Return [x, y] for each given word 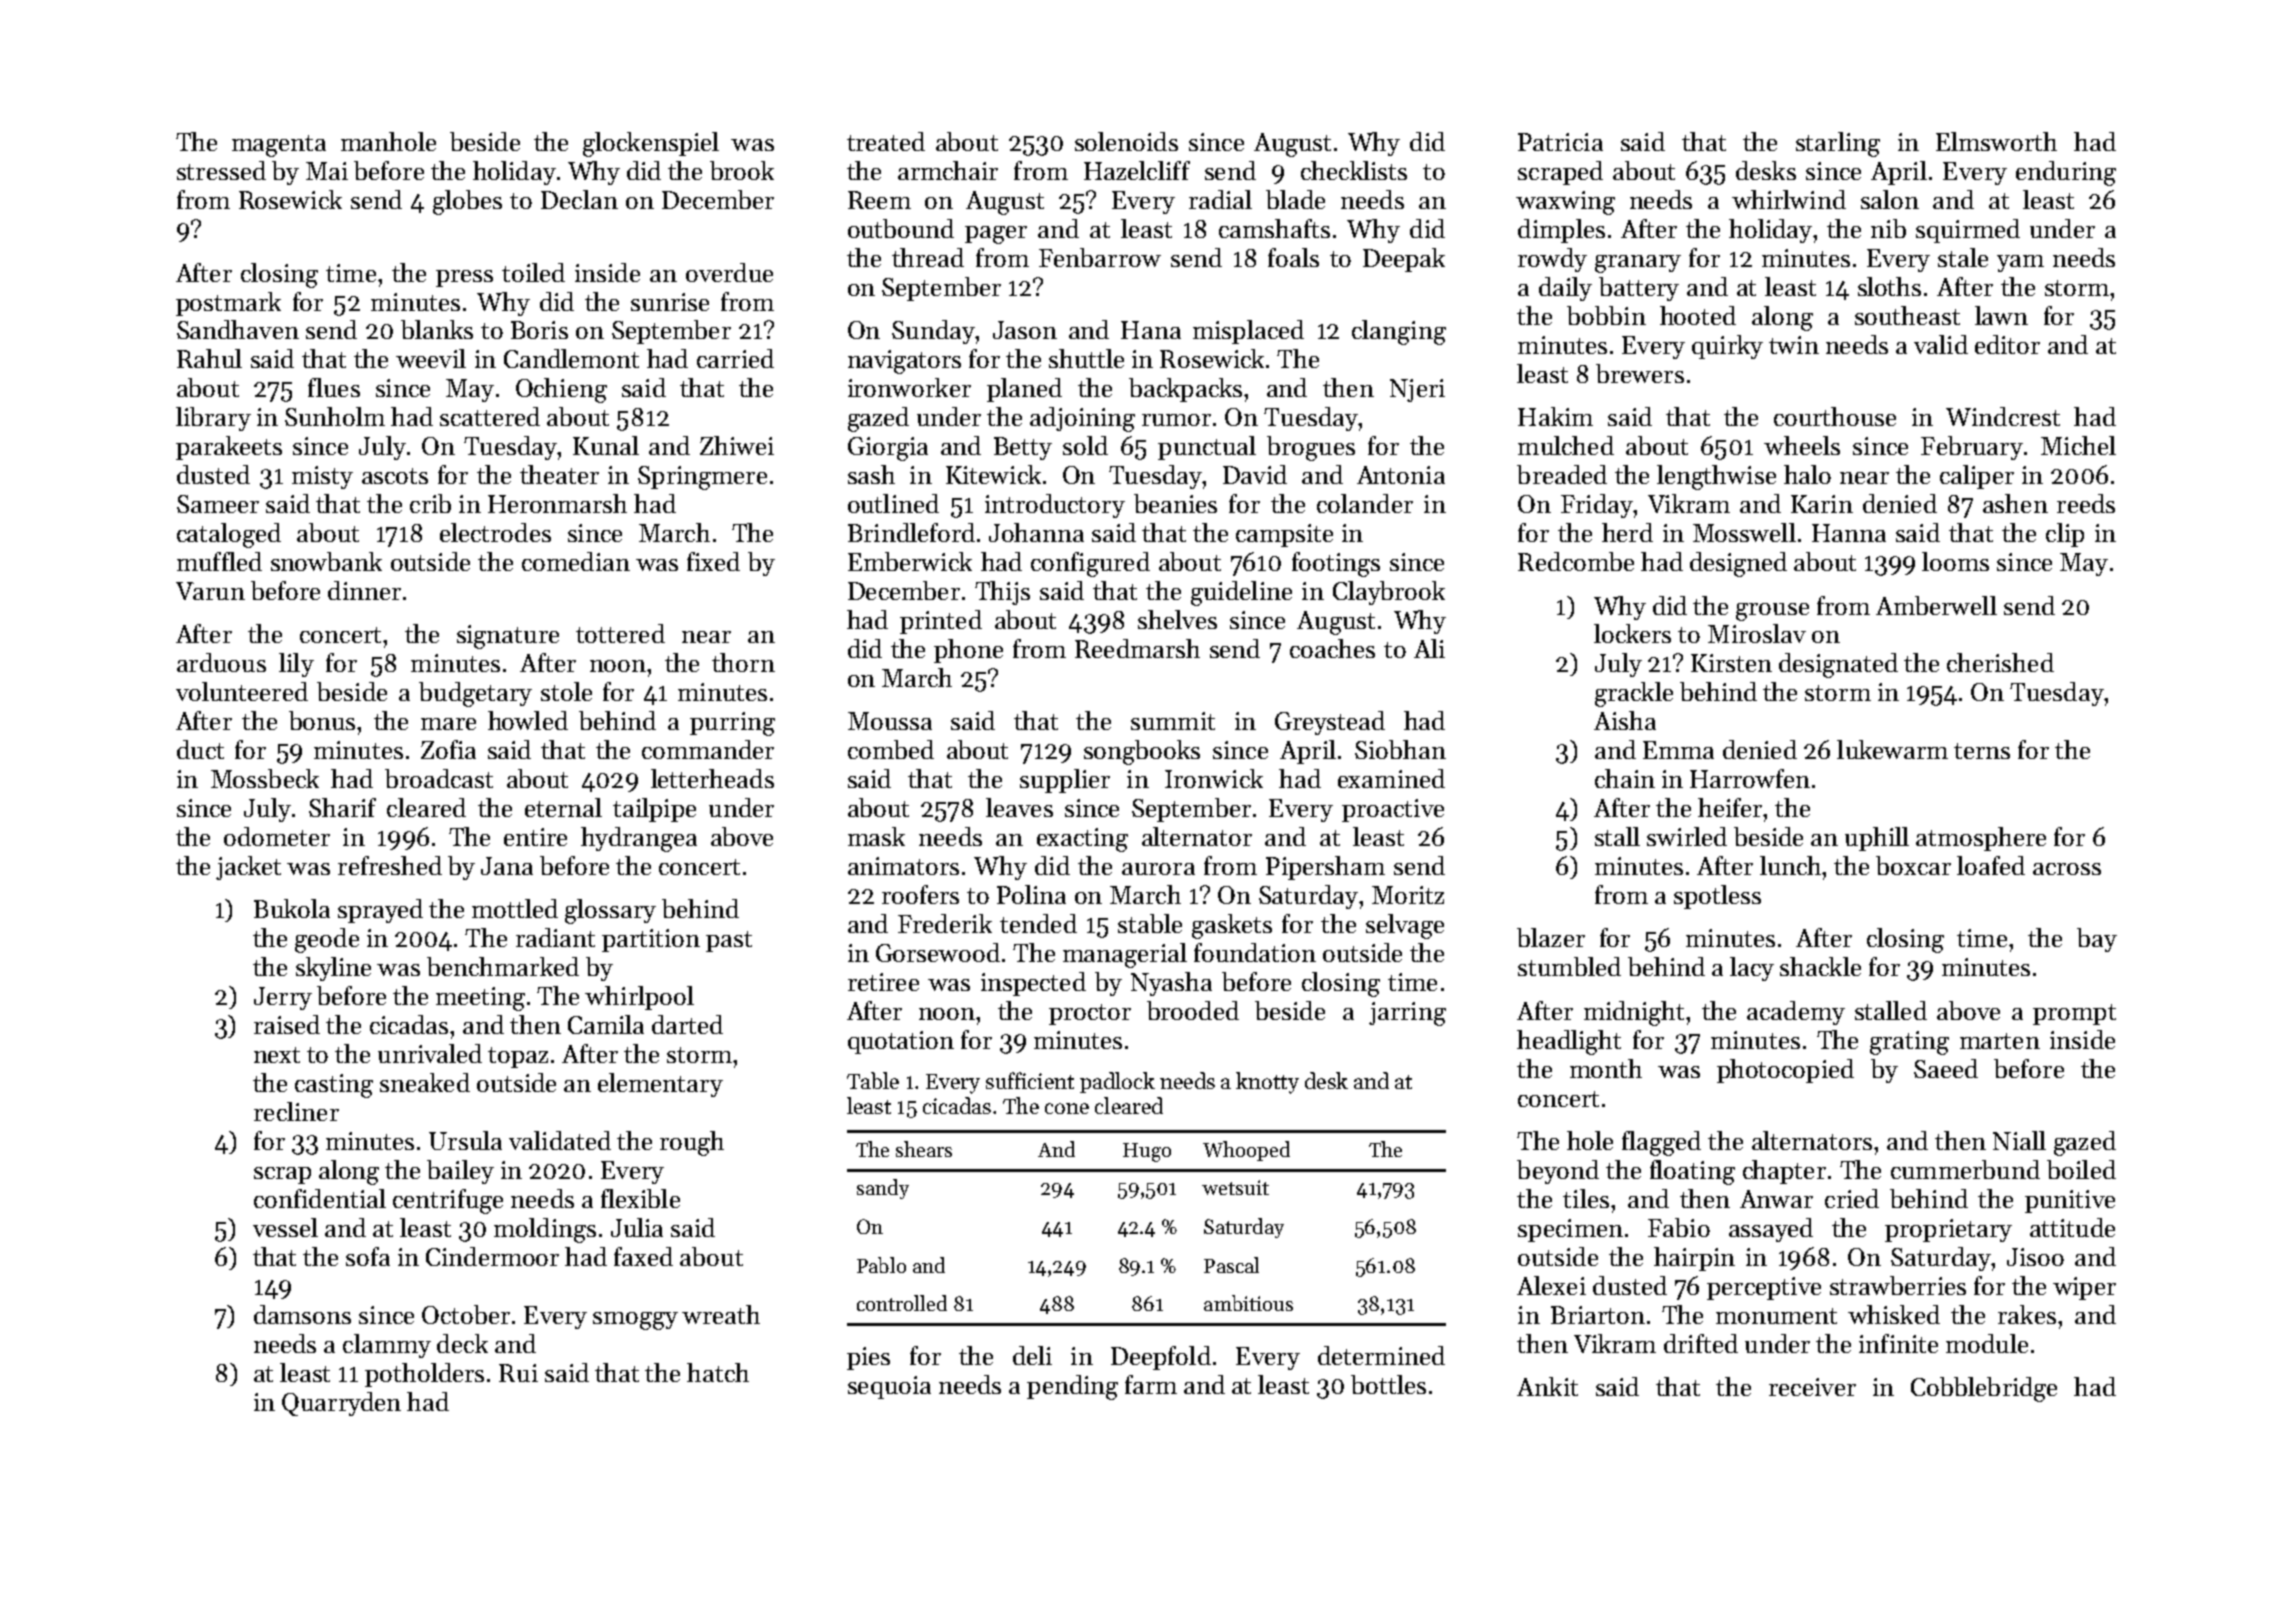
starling [1838, 144]
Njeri [1417, 390]
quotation [901, 1042]
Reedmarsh [1137, 648]
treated [886, 141]
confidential [320, 1198]
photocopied [1785, 1071]
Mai [327, 171]
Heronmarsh [557, 503]
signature [508, 637]
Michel [2078, 445]
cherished [2000, 662]
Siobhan [1400, 749]
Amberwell [1936, 605]
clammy [387, 1346]
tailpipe [654, 810]
